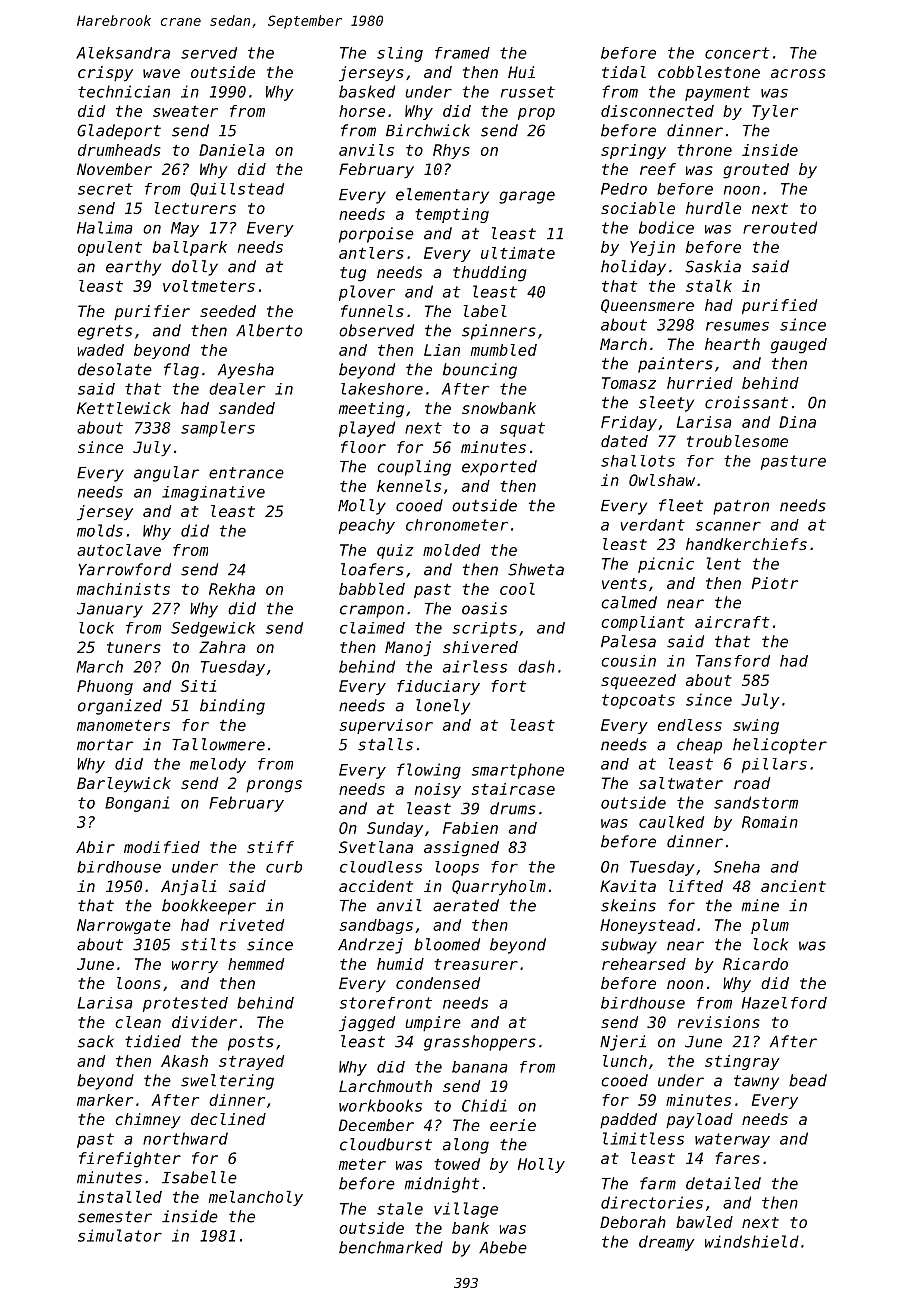 This image has width=908, height=1316. What do you see at coordinates (737, 53) in the image?
I see `concert` at bounding box center [737, 53].
